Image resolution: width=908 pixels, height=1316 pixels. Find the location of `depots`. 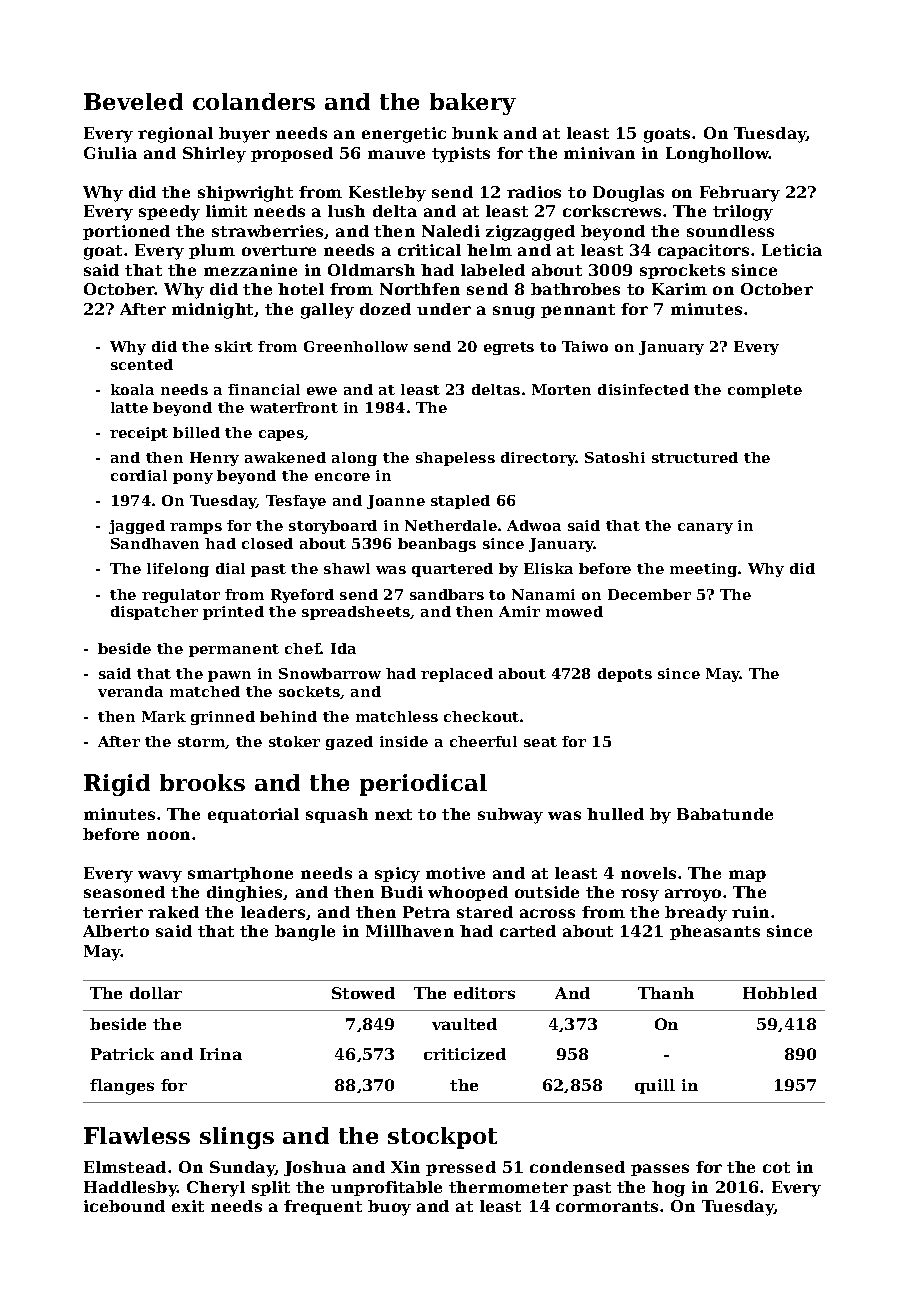

depots is located at coordinates (625, 675).
